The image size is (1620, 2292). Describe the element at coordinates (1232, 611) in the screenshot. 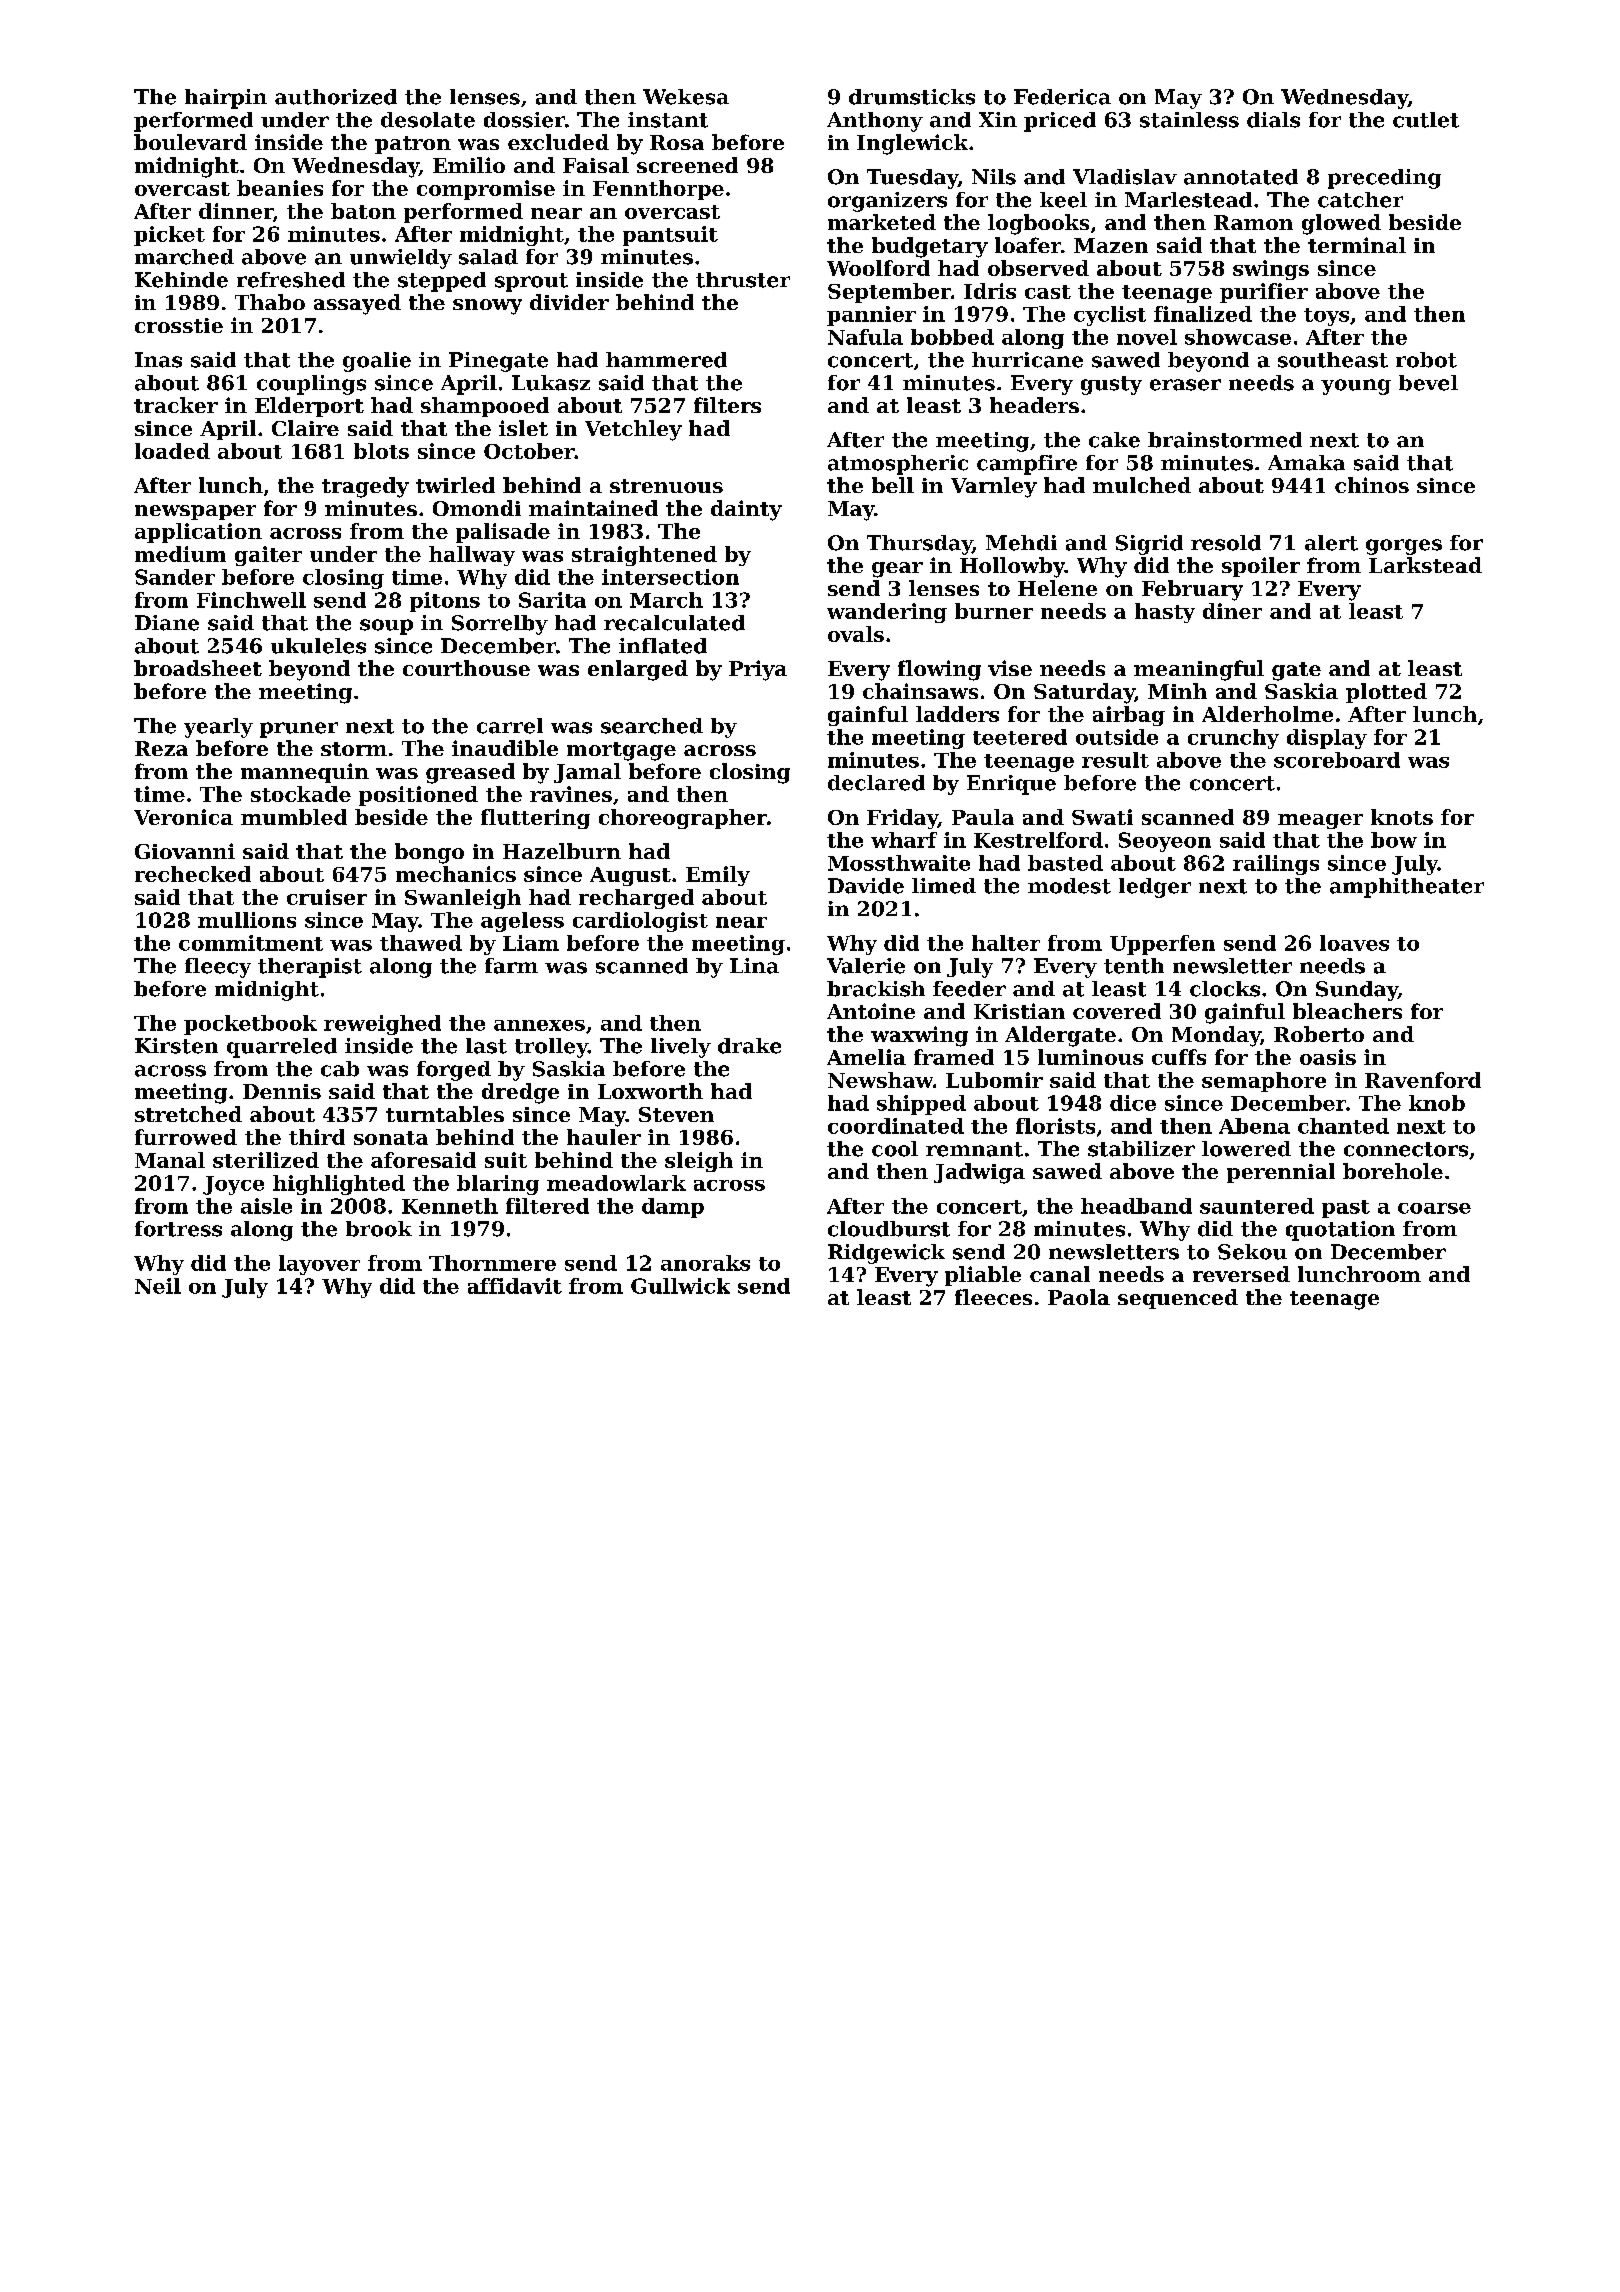

I see `diner` at that location.
